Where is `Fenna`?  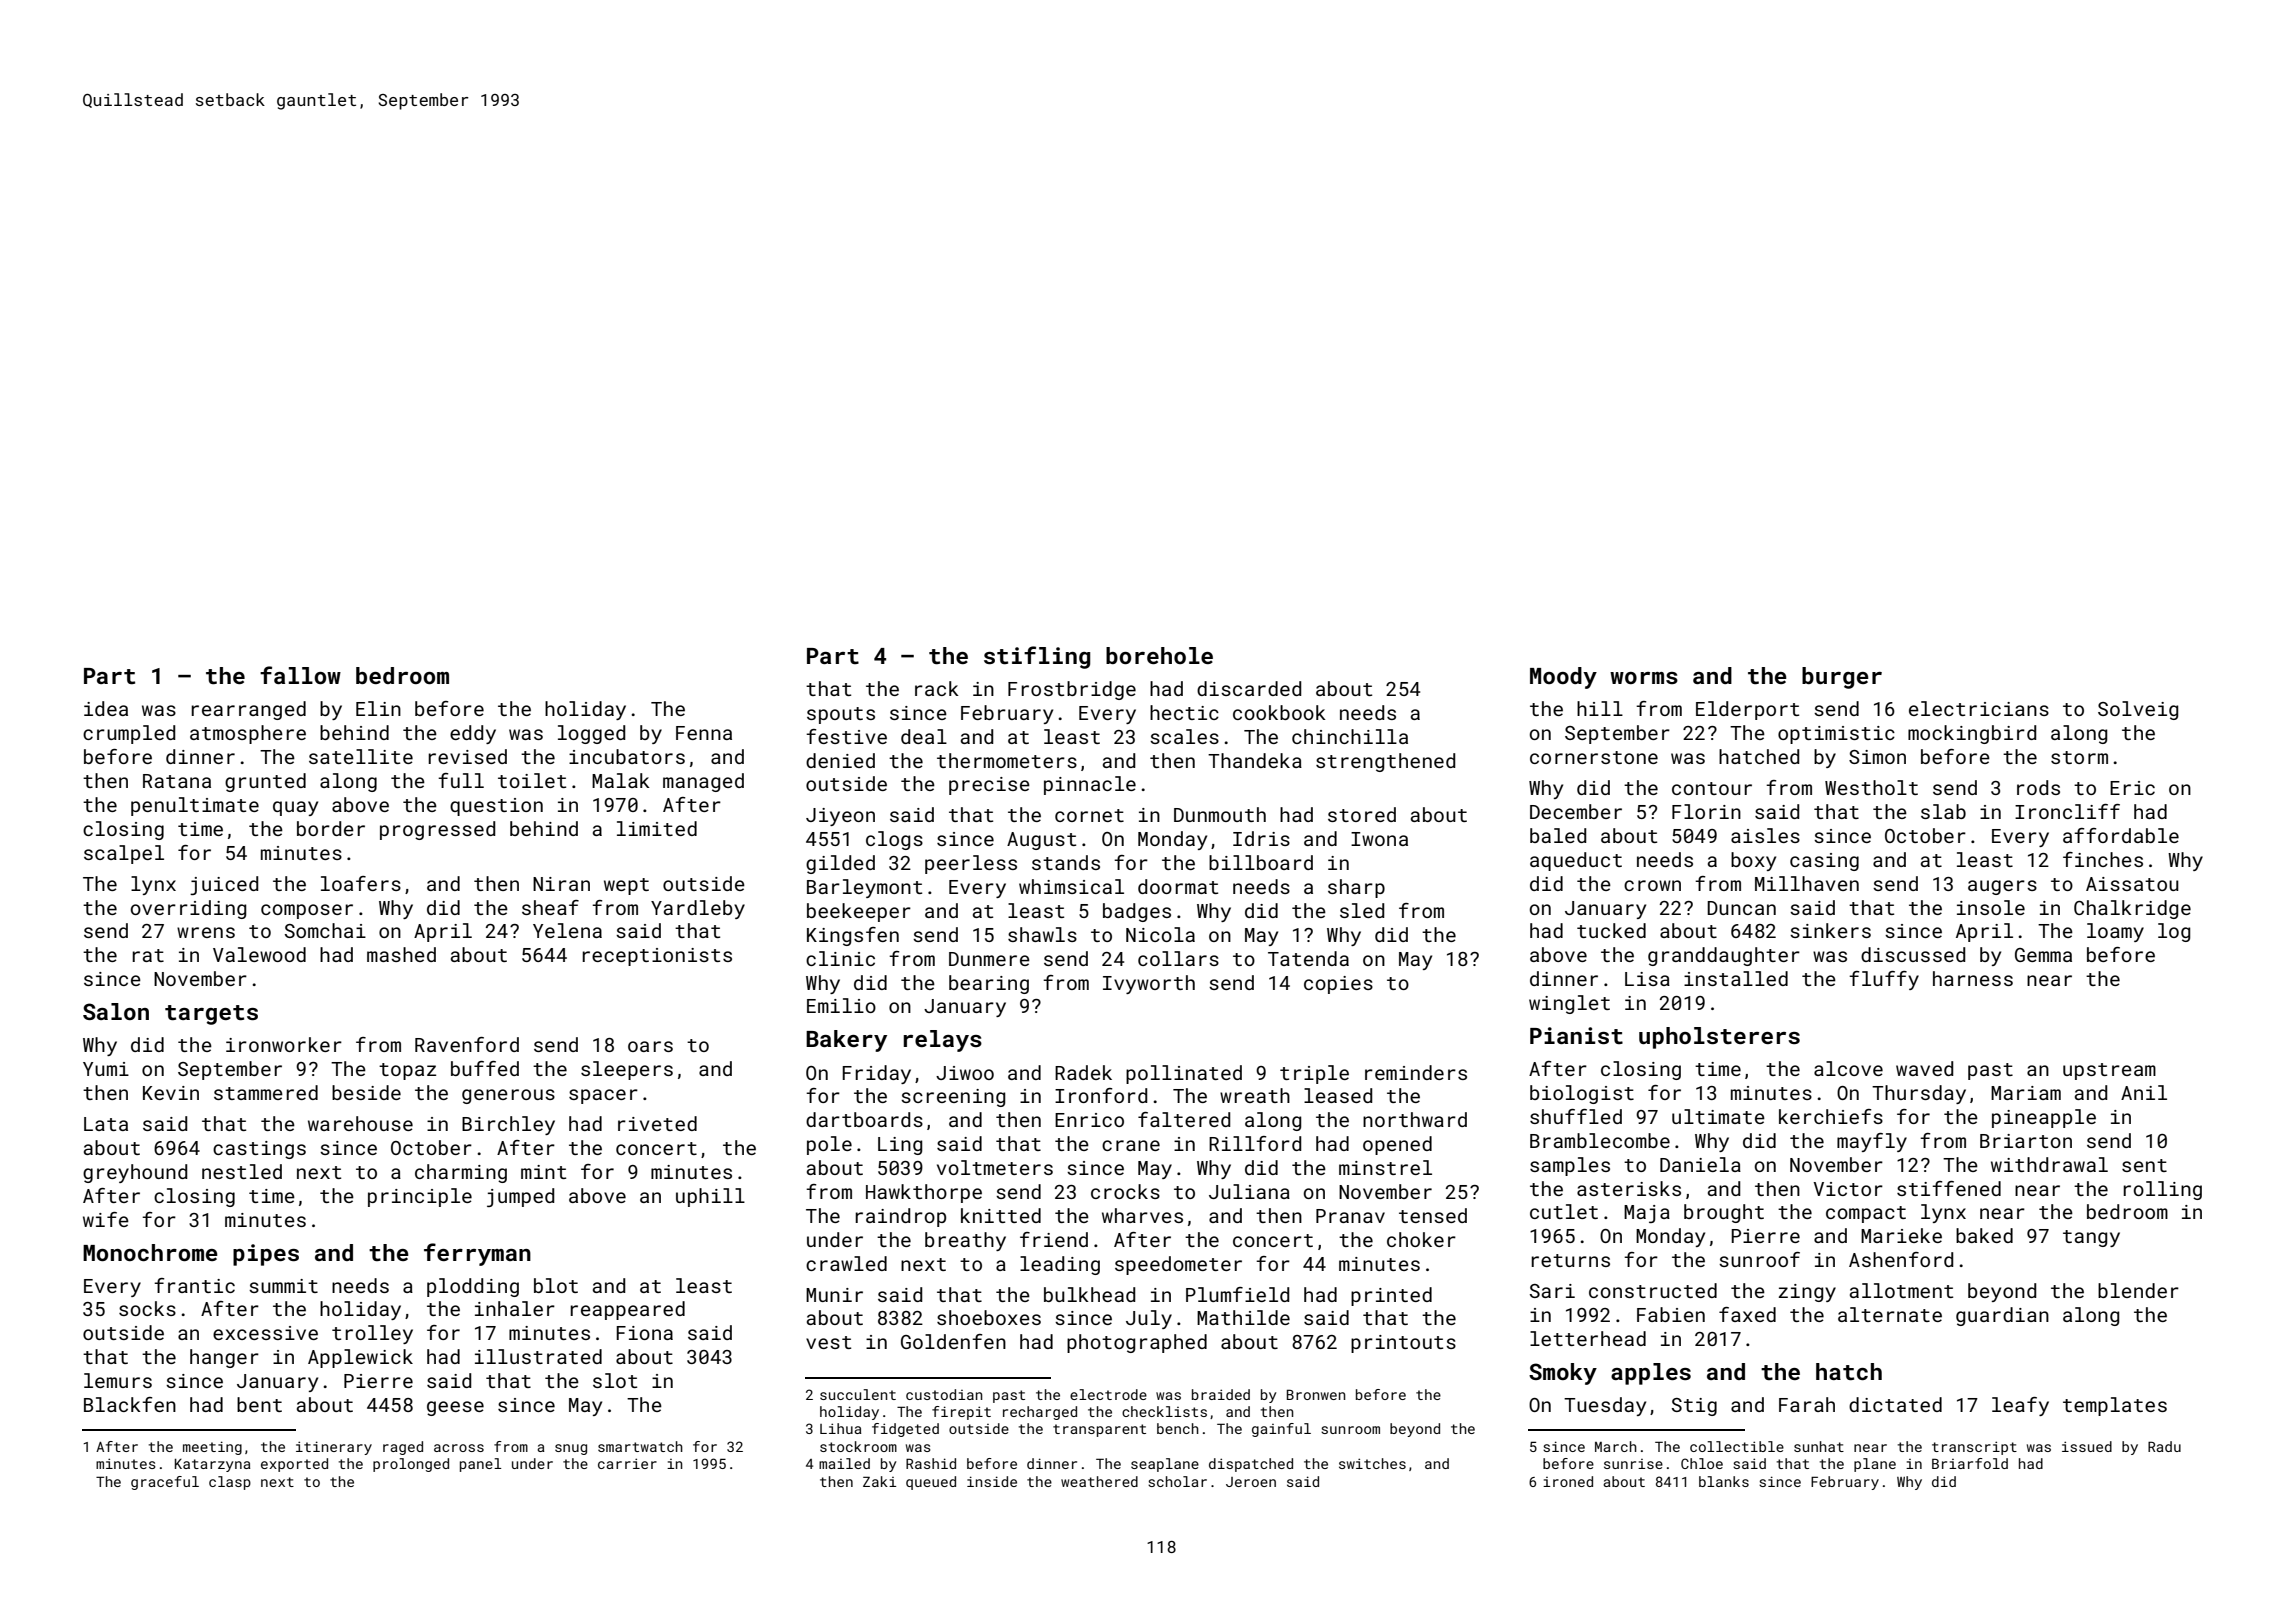 Fenna is located at coordinates (704, 733).
